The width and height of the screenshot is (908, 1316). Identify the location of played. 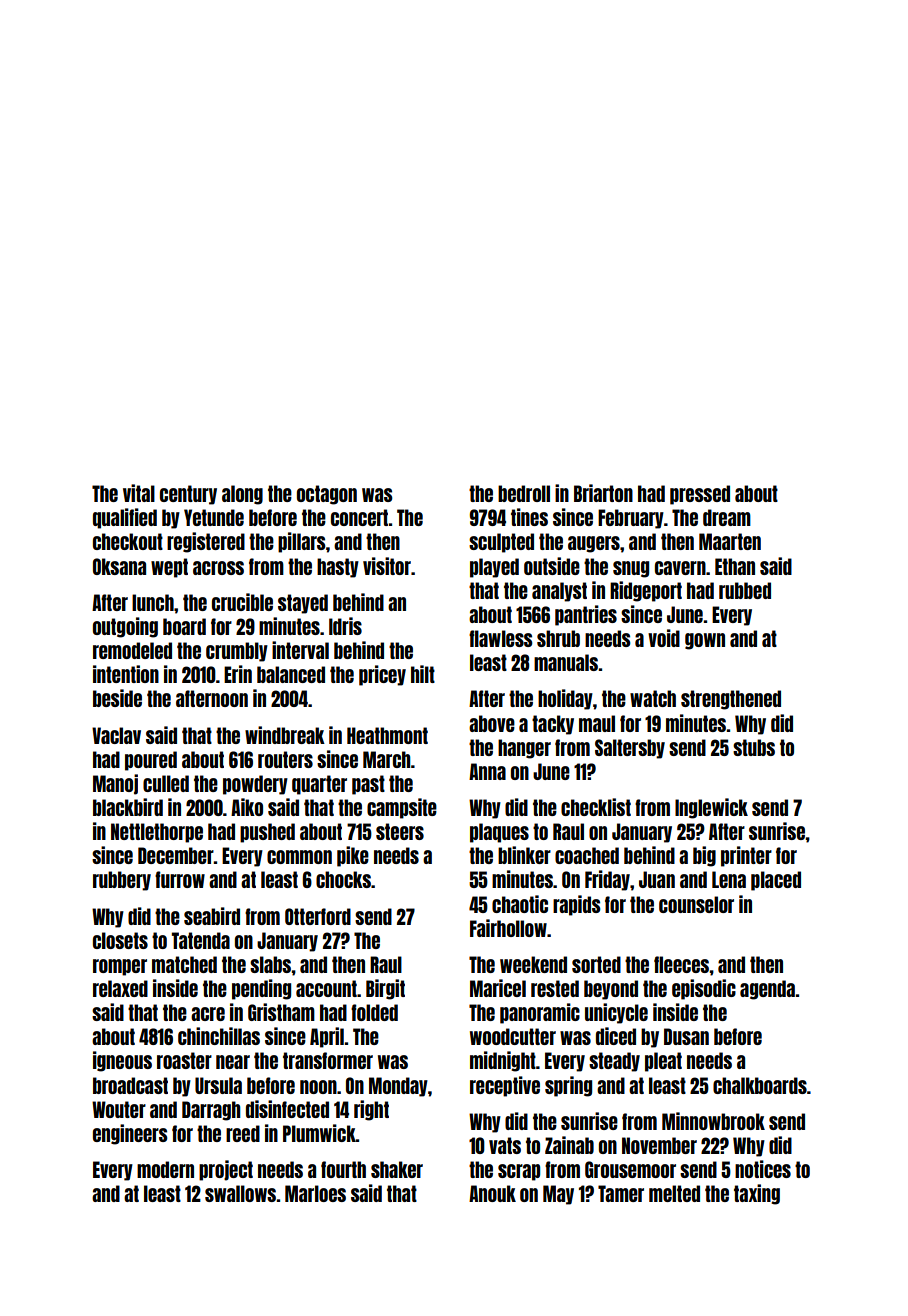
(494, 568).
